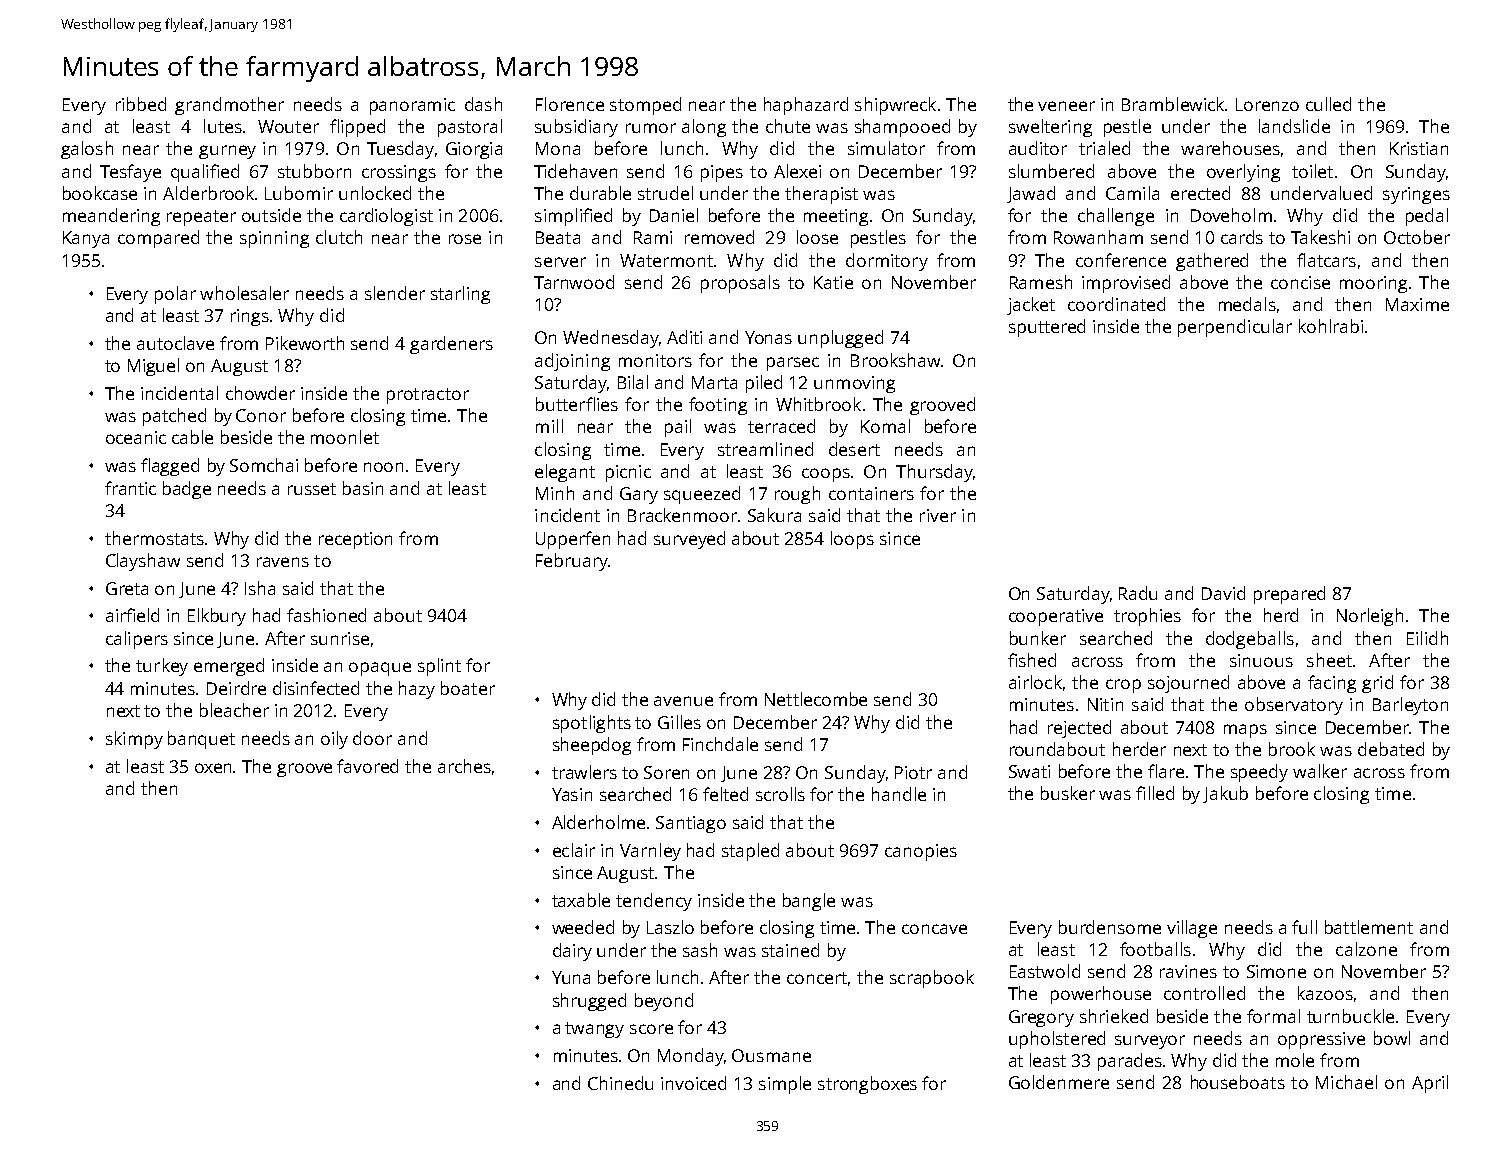 The image size is (1511, 1168). What do you see at coordinates (483, 104) in the screenshot?
I see `dash` at bounding box center [483, 104].
